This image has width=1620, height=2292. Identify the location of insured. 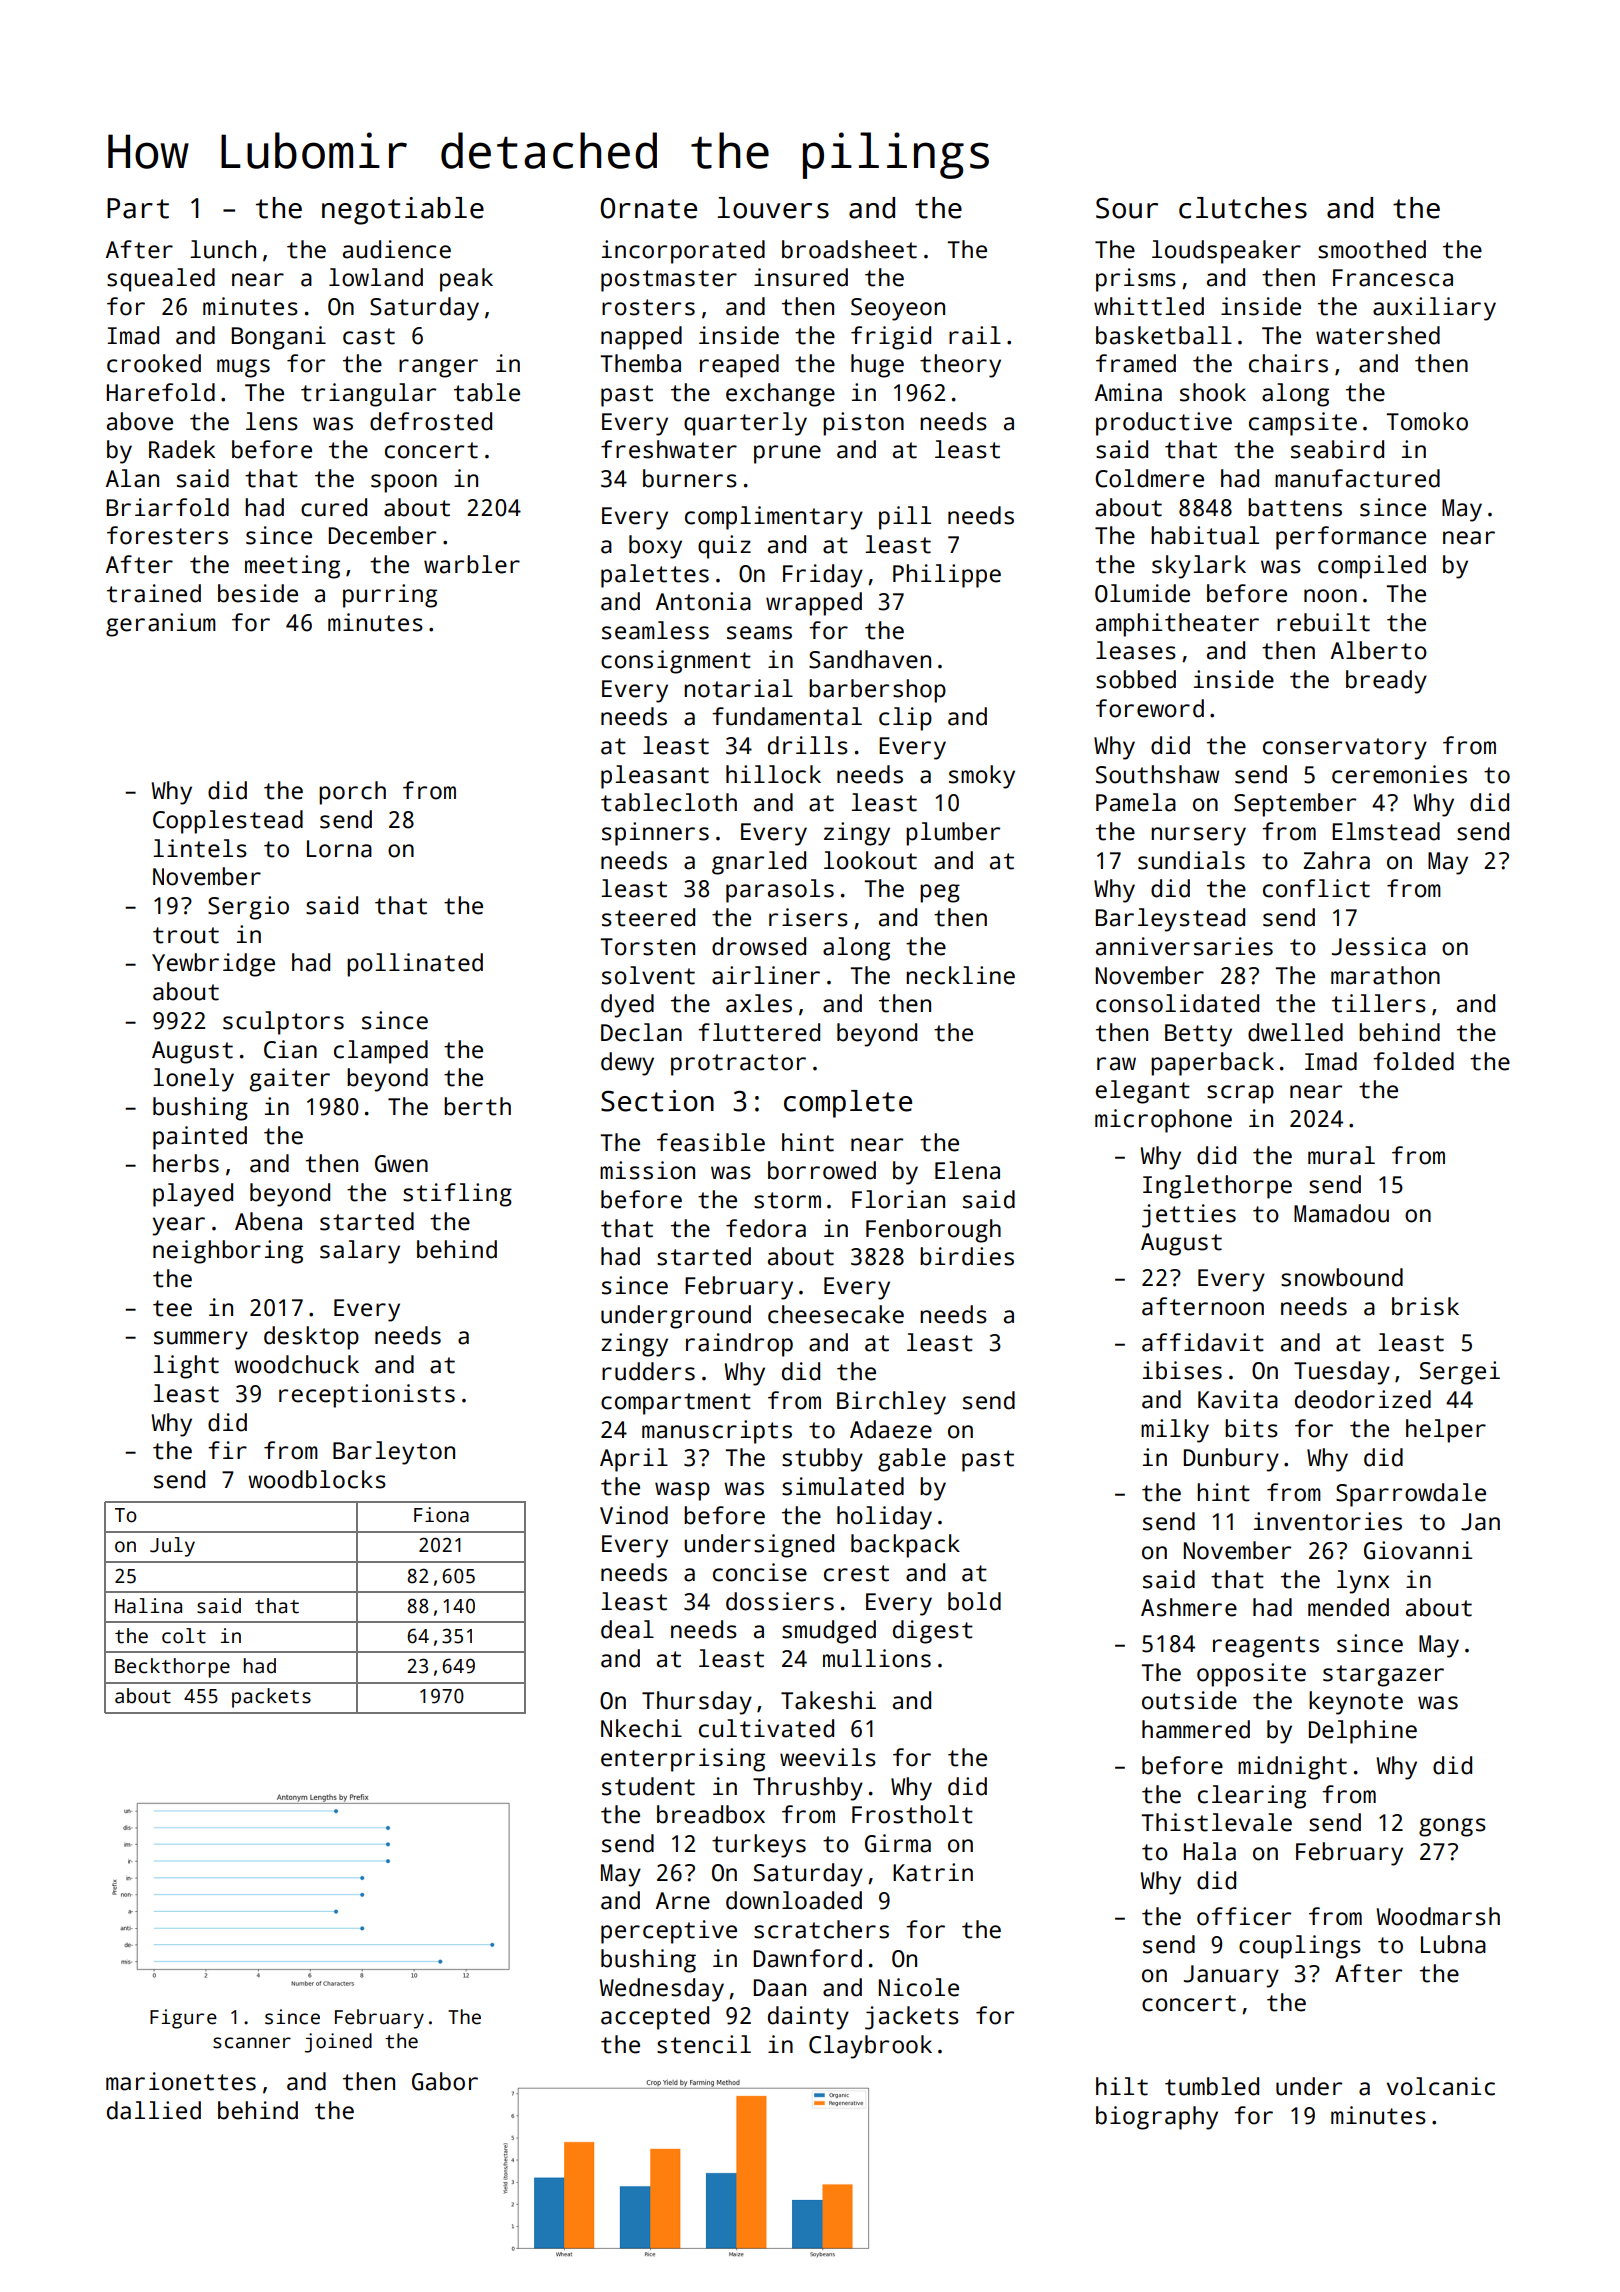
(801, 277).
